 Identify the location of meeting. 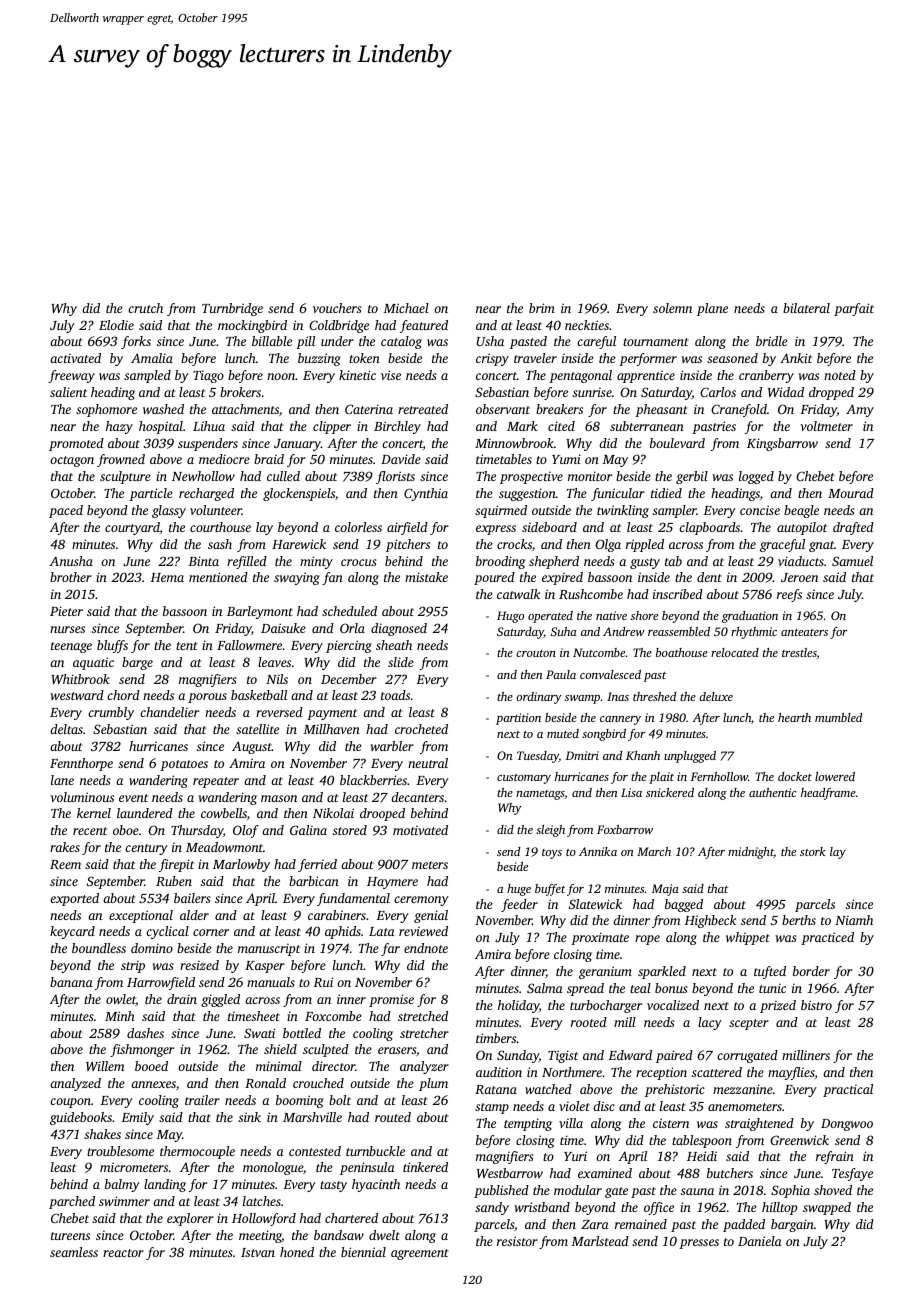
(260, 1236).
